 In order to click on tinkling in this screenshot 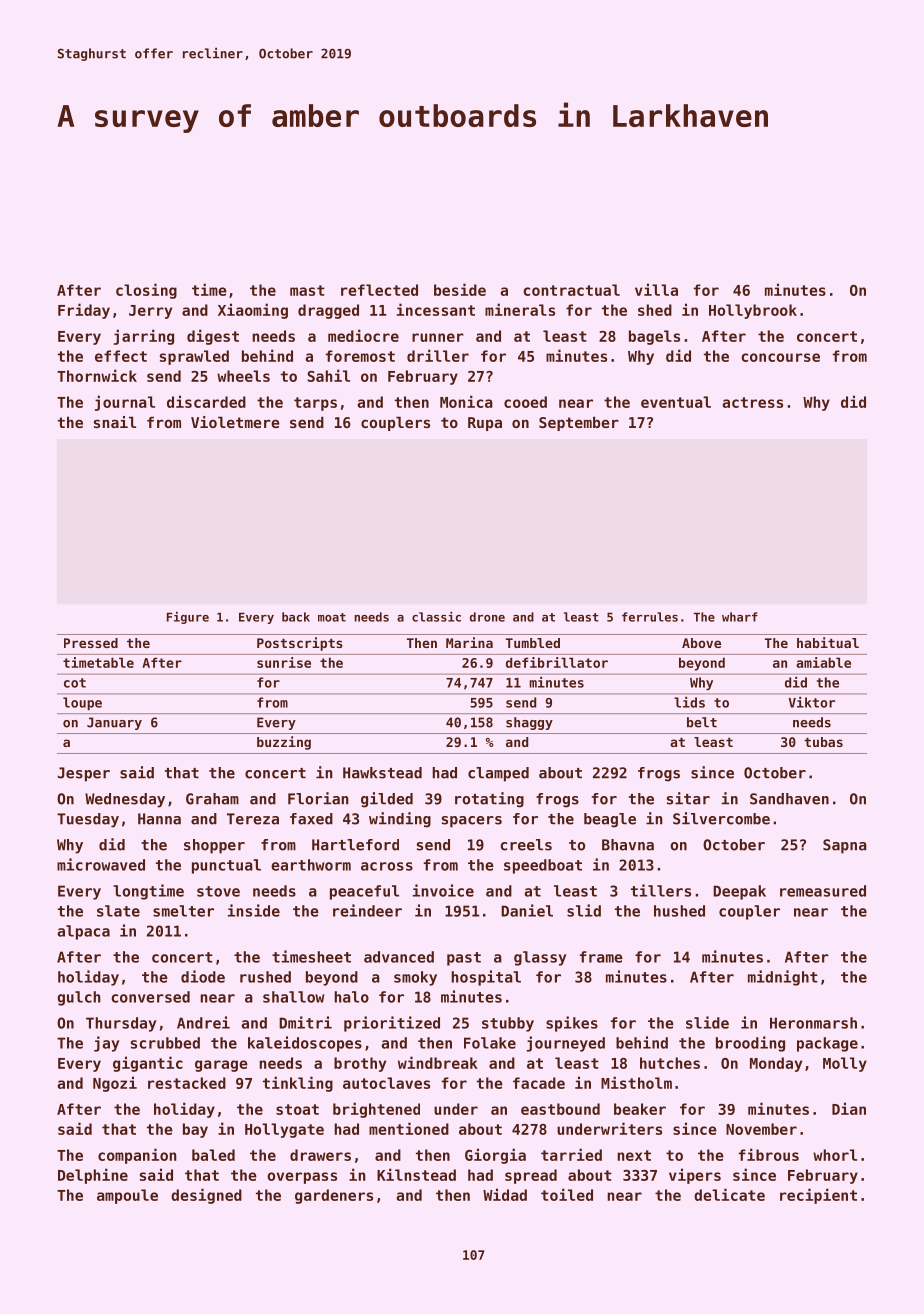, I will do `click(298, 1084)`.
